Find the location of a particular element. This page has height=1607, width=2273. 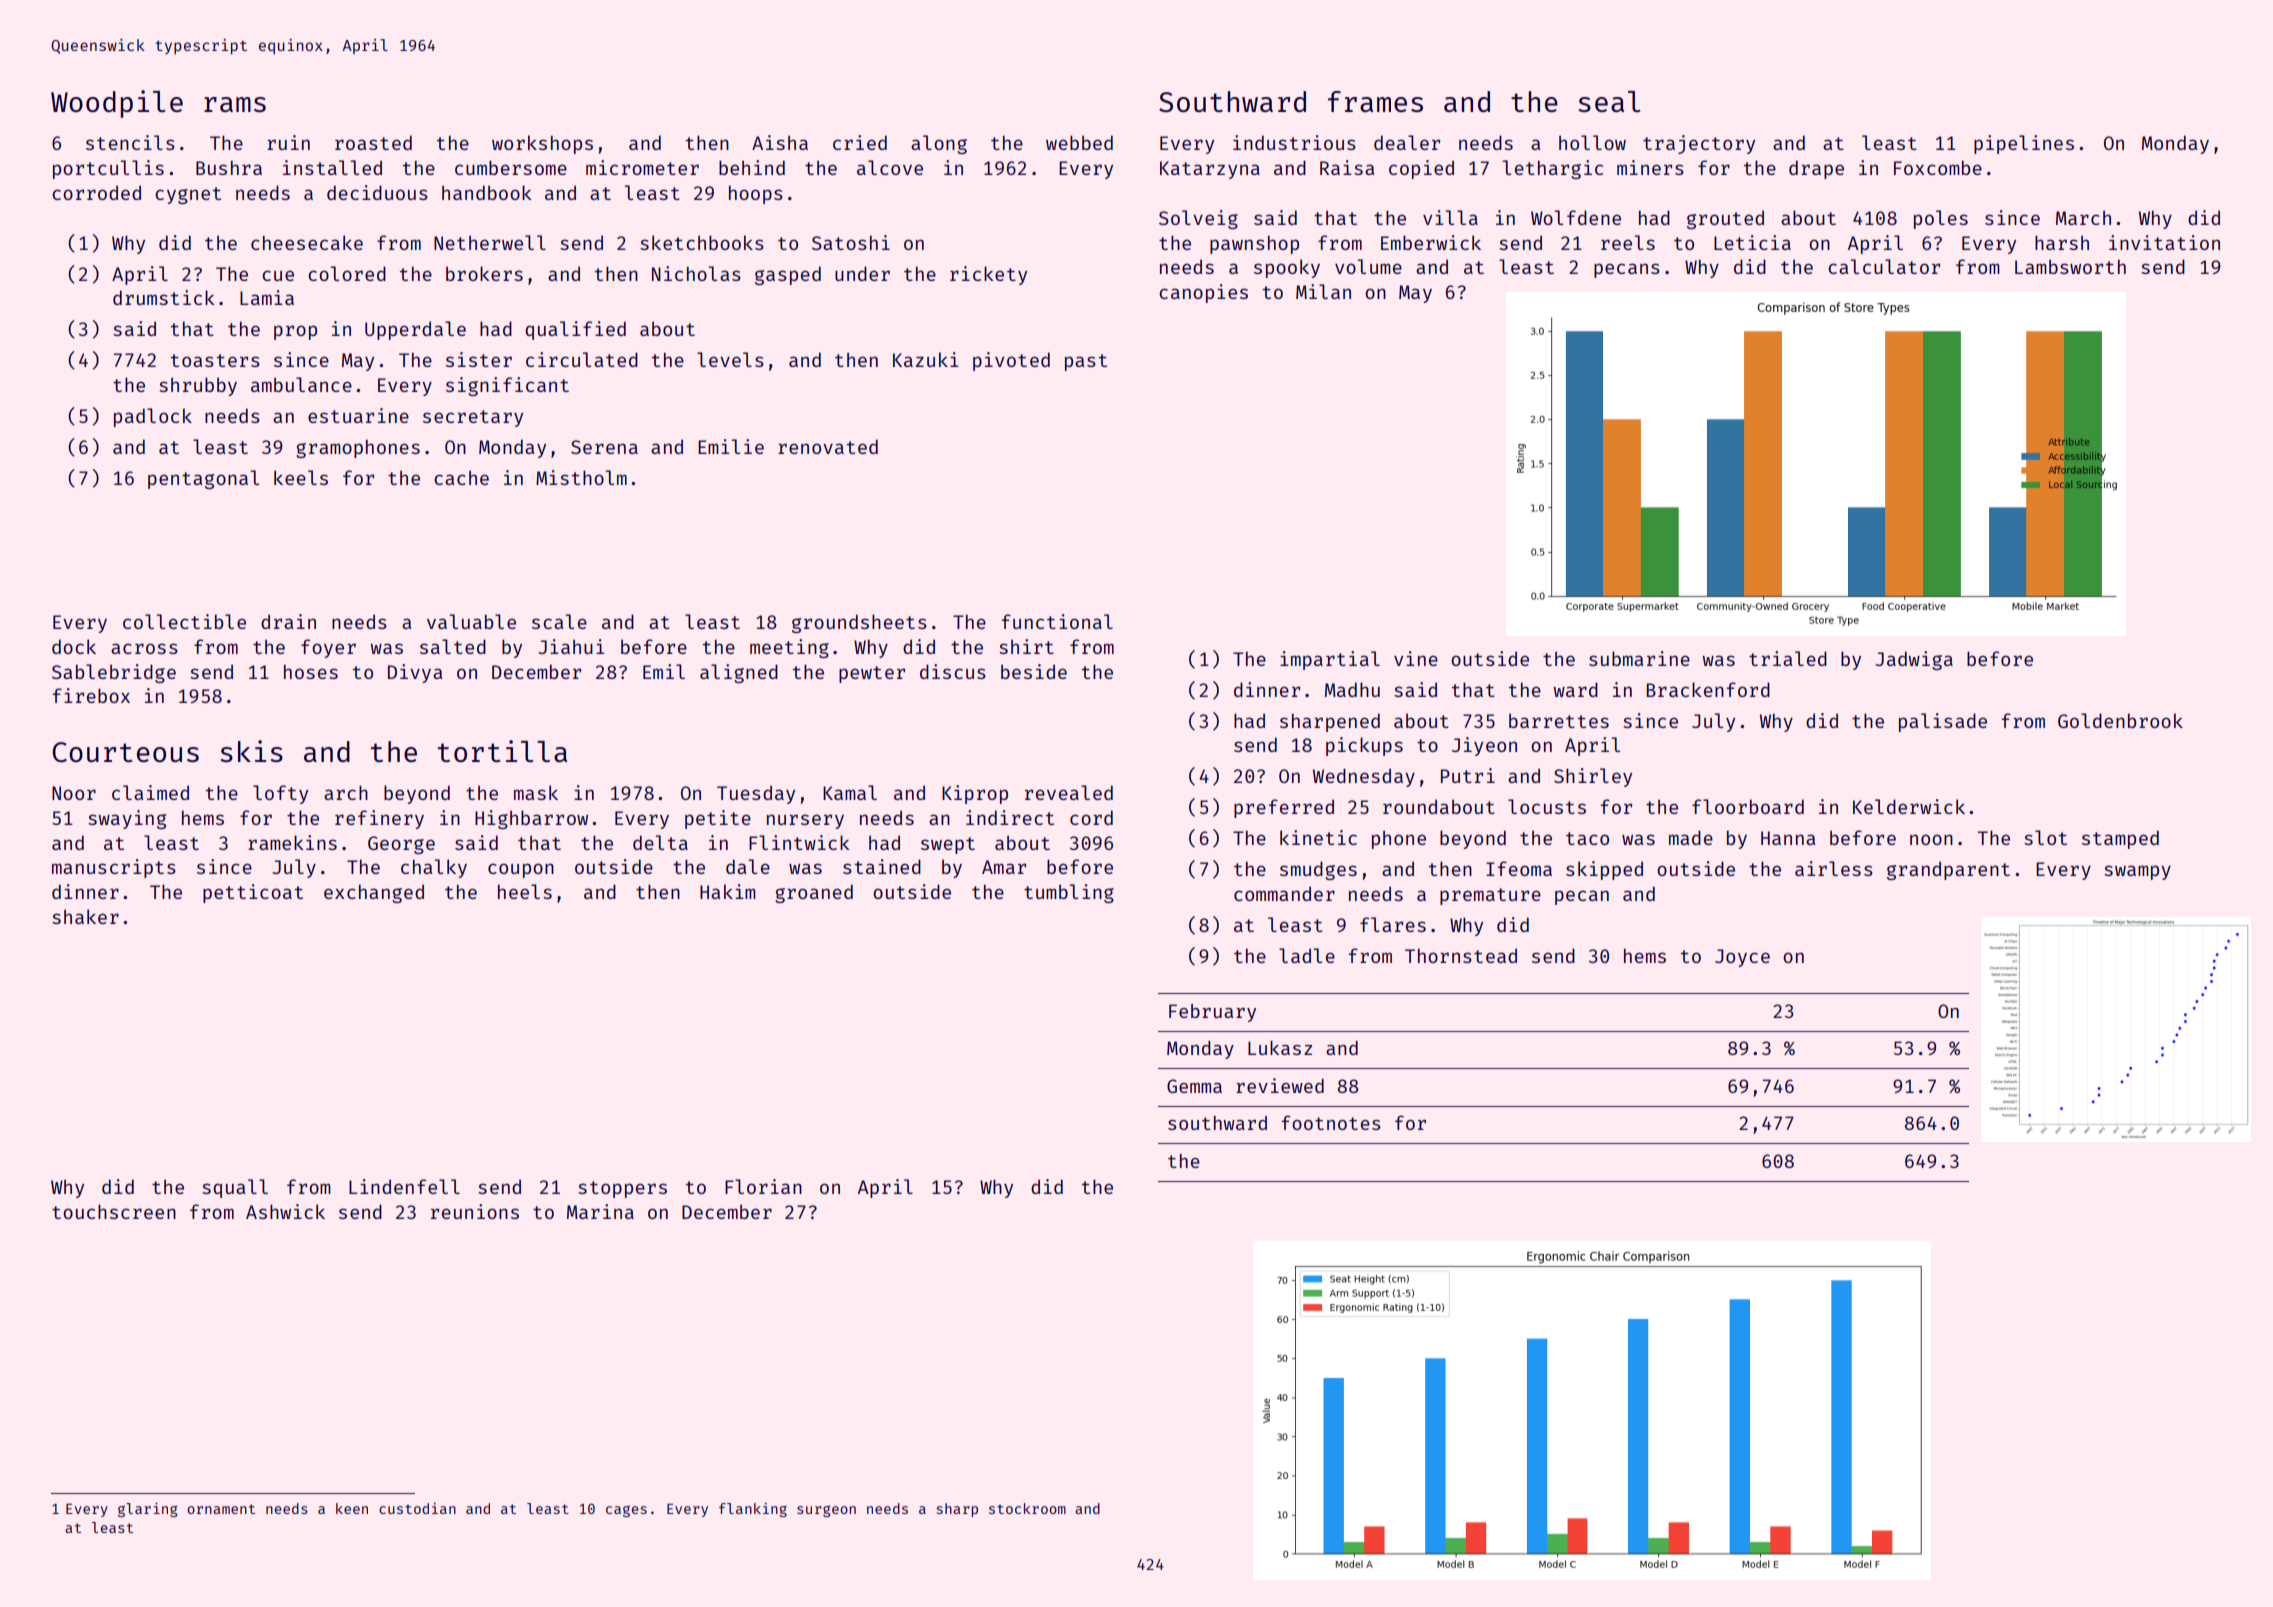

swampy is located at coordinates (2137, 872).
